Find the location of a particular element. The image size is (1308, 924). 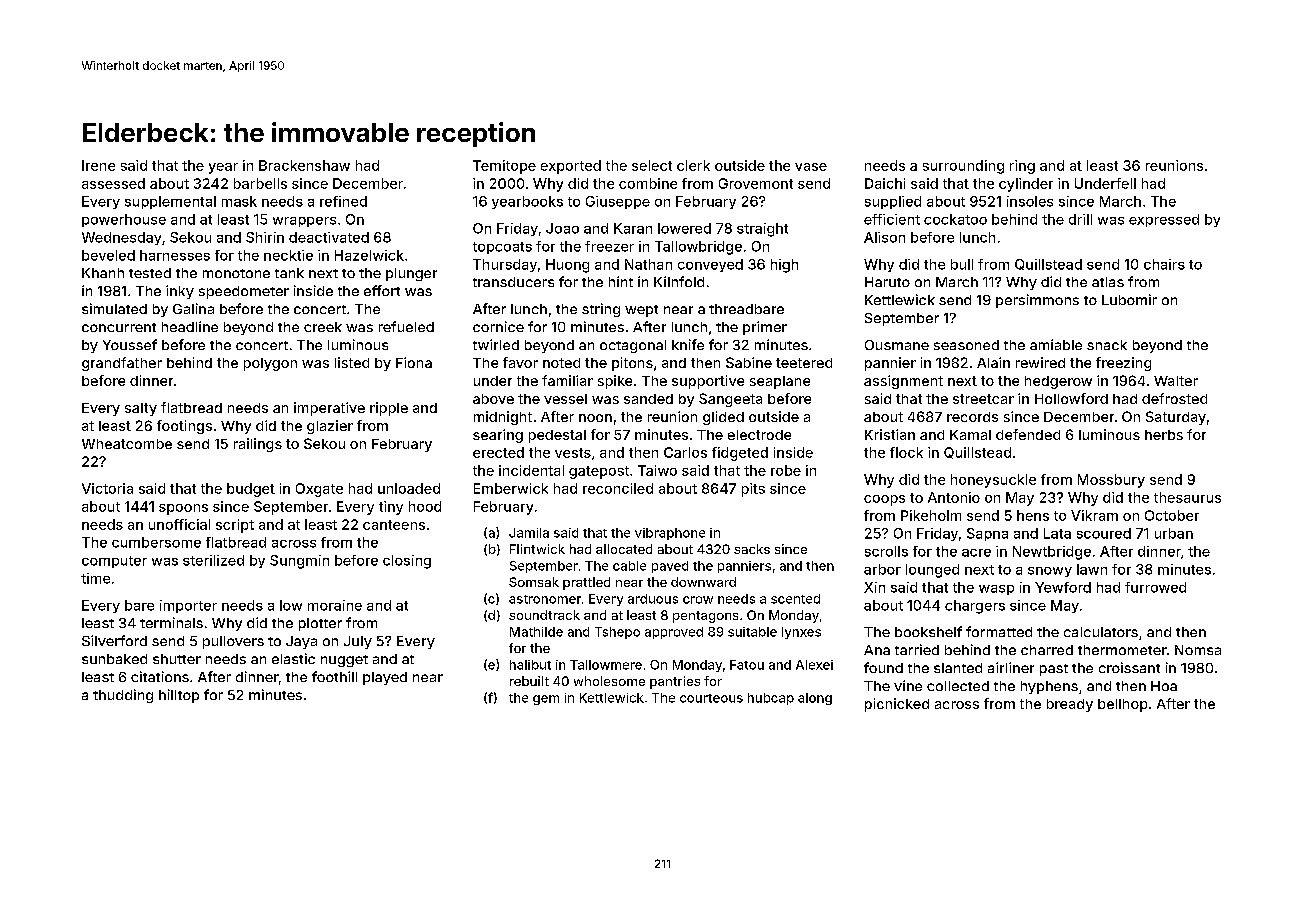

polygon is located at coordinates (270, 364).
